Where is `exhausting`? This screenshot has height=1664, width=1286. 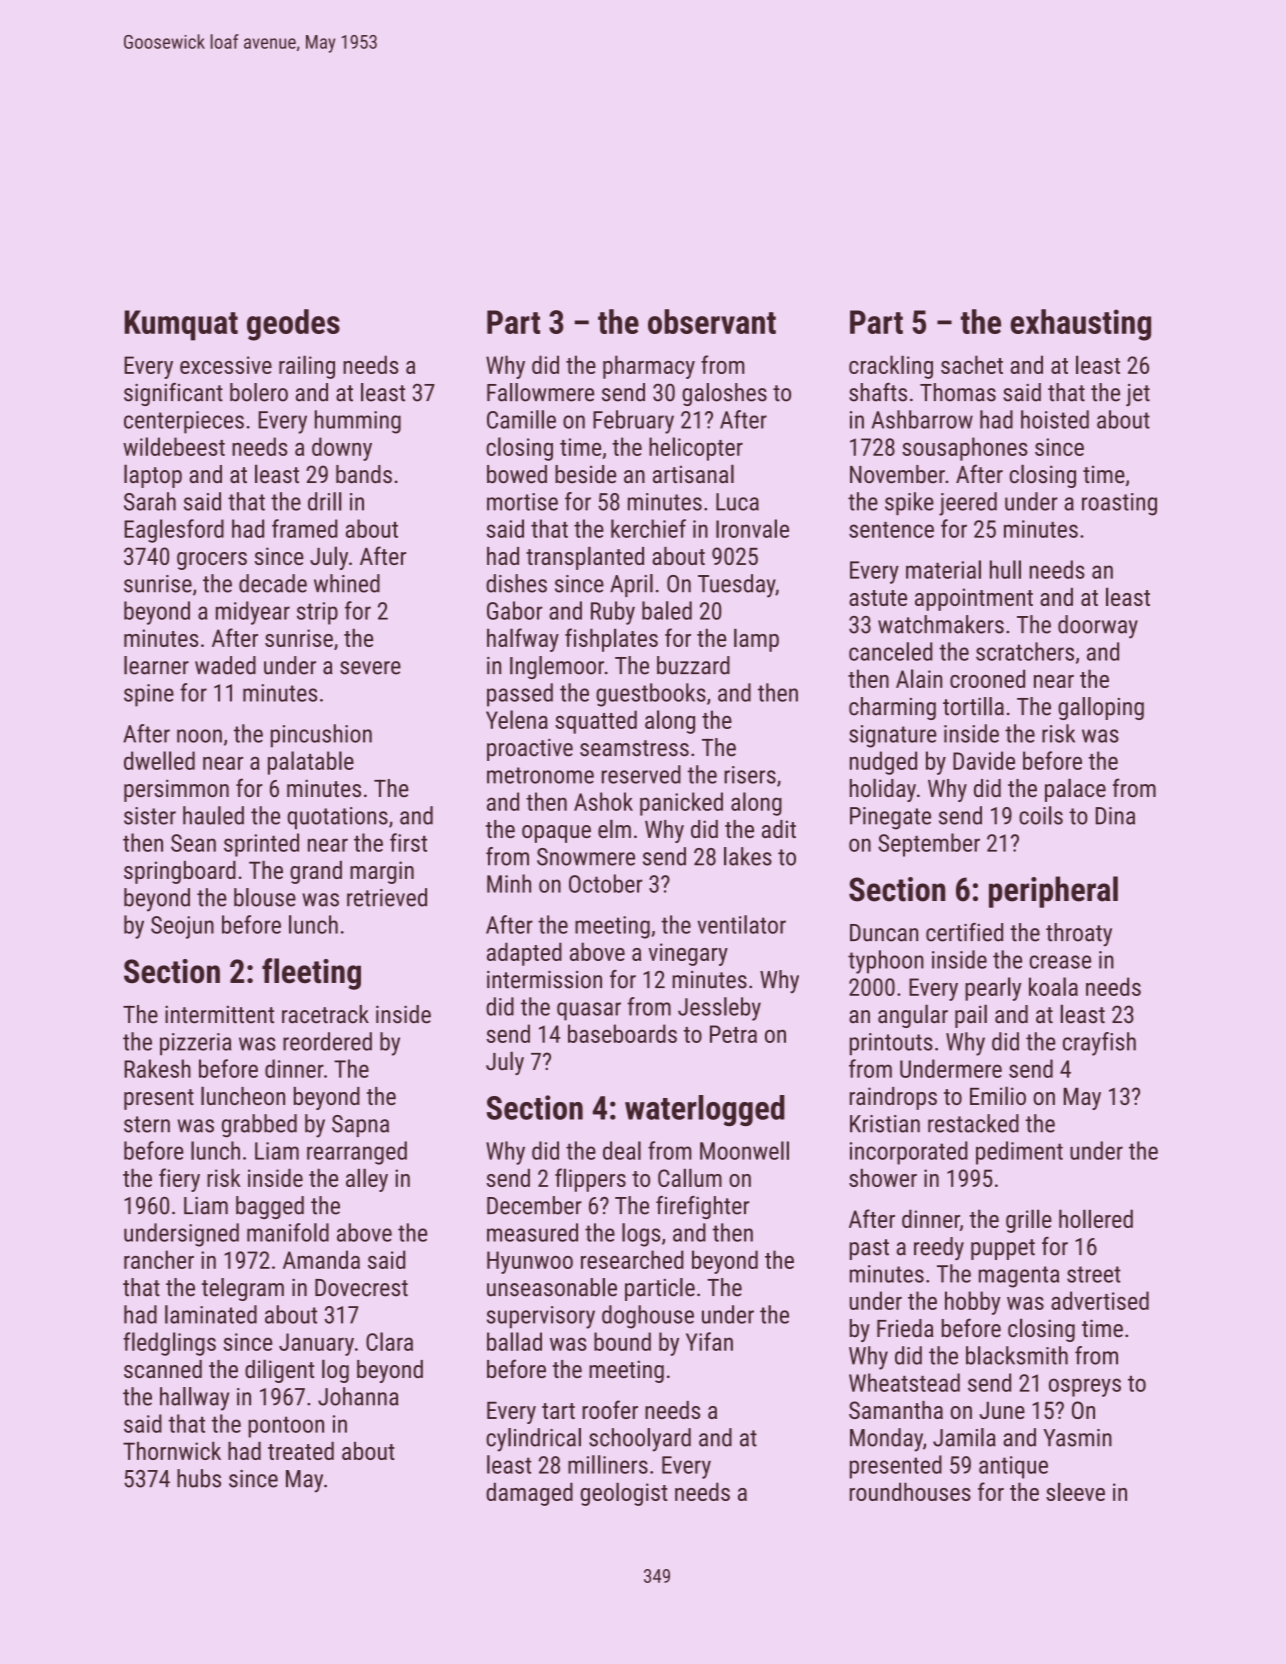 exhausting is located at coordinates (1081, 325).
